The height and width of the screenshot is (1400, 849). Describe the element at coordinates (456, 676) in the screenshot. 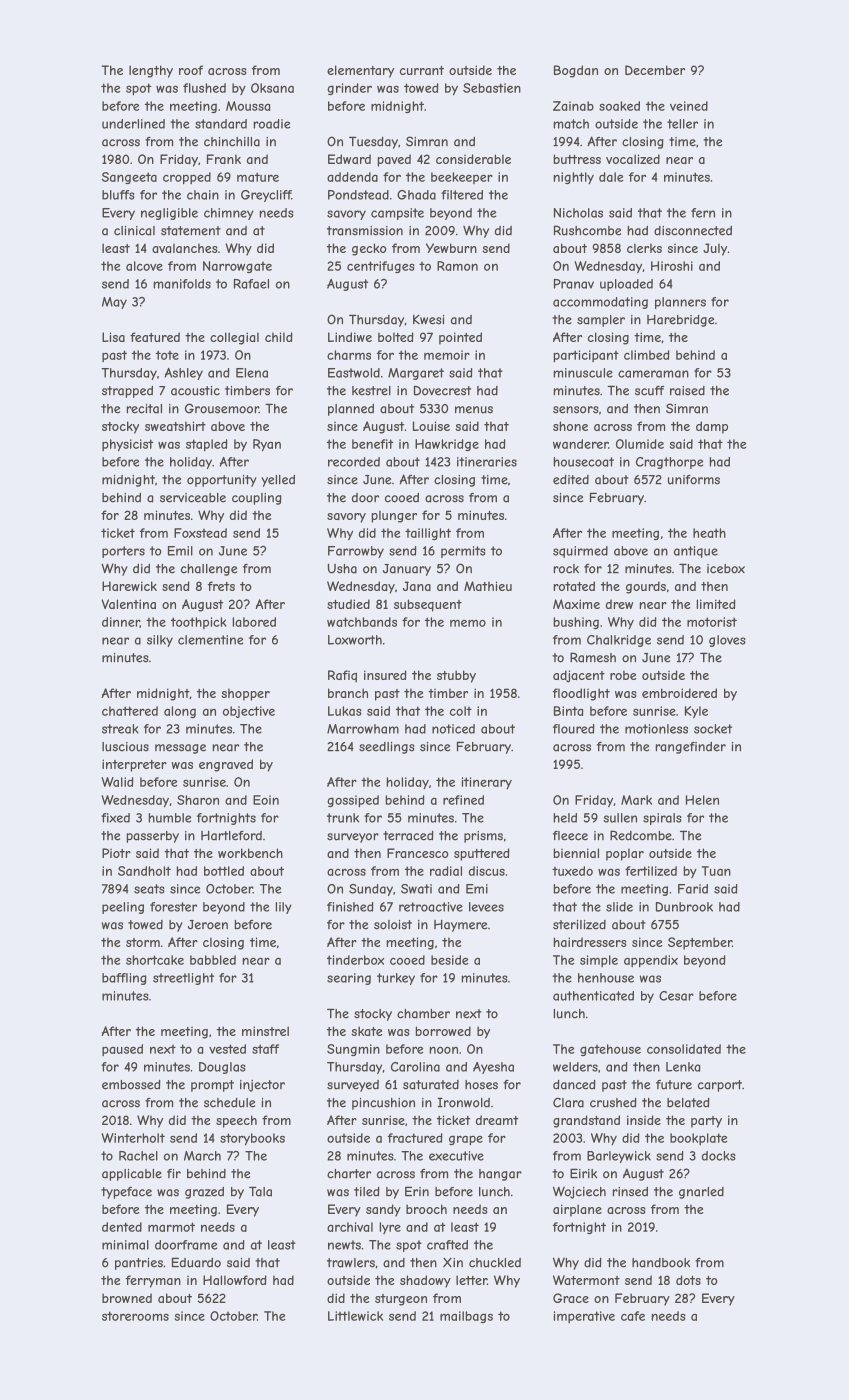

I see `stubby` at that location.
